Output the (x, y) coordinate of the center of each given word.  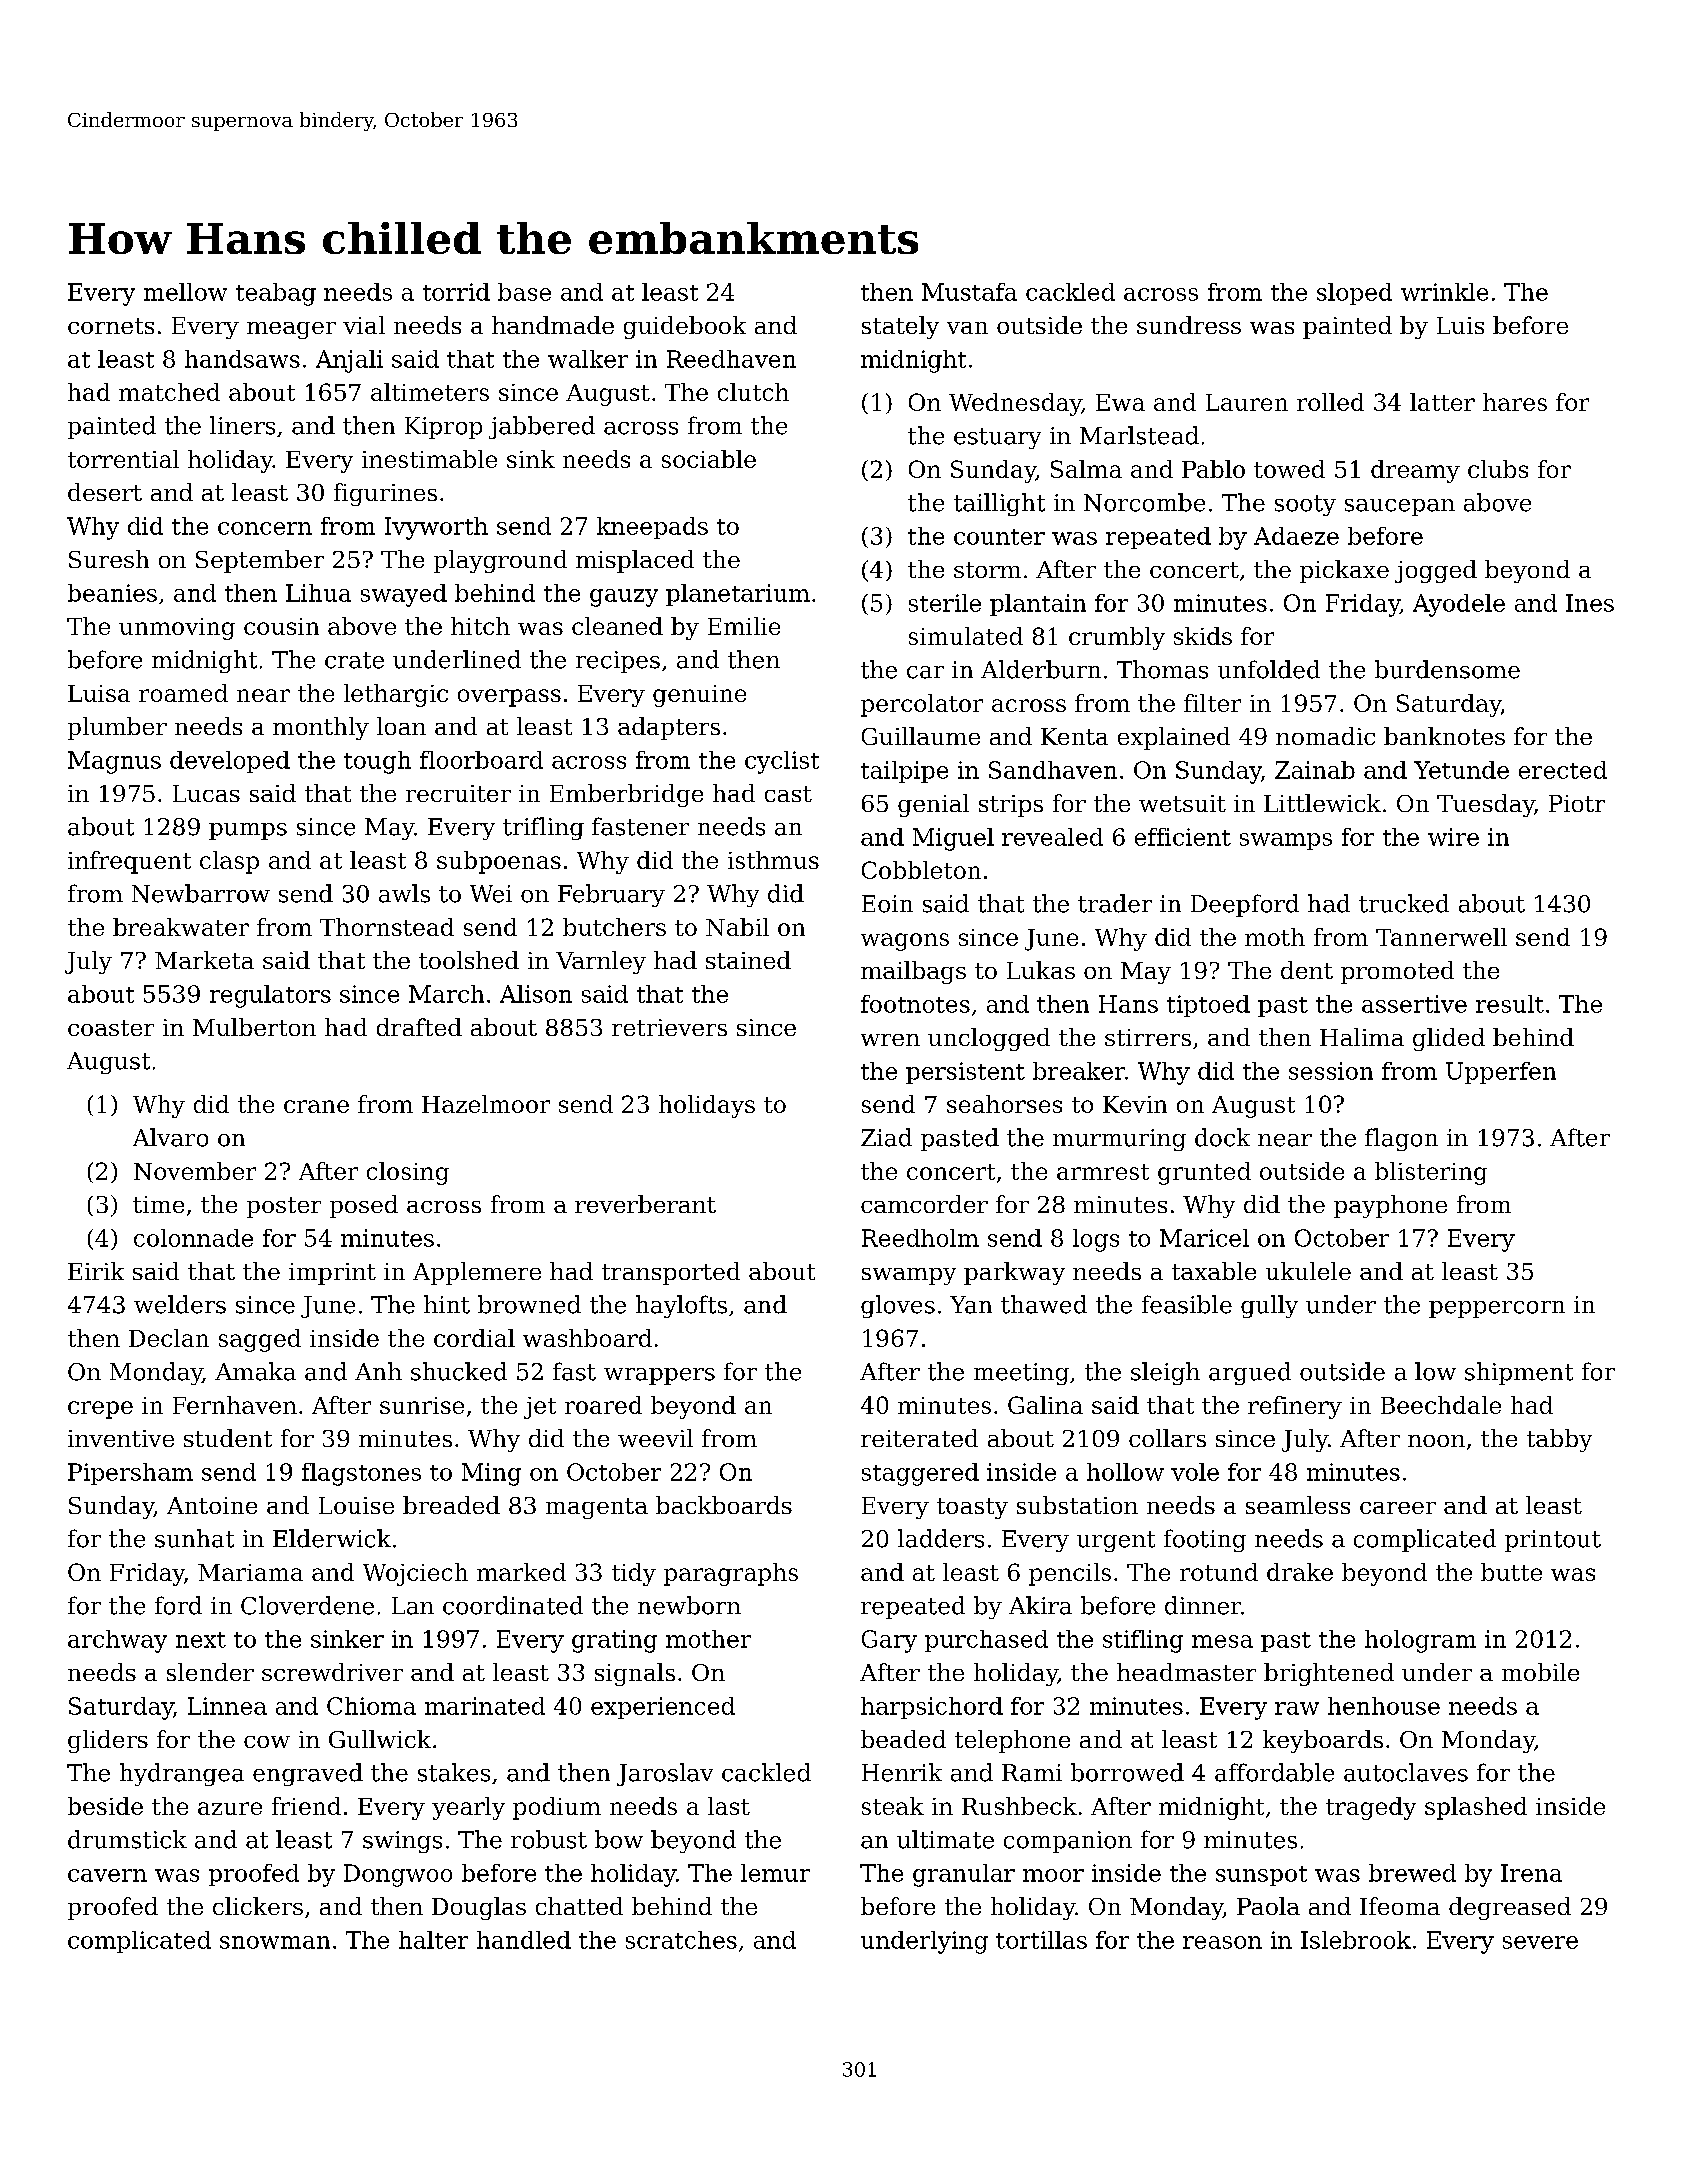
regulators (270, 996)
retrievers (669, 1027)
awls (404, 893)
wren (890, 1040)
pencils (1070, 1574)
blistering (1431, 1173)
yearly (468, 1808)
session (1331, 1071)
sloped (1354, 294)
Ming (491, 1474)
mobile (1540, 1672)
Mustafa (969, 292)
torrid (456, 292)
